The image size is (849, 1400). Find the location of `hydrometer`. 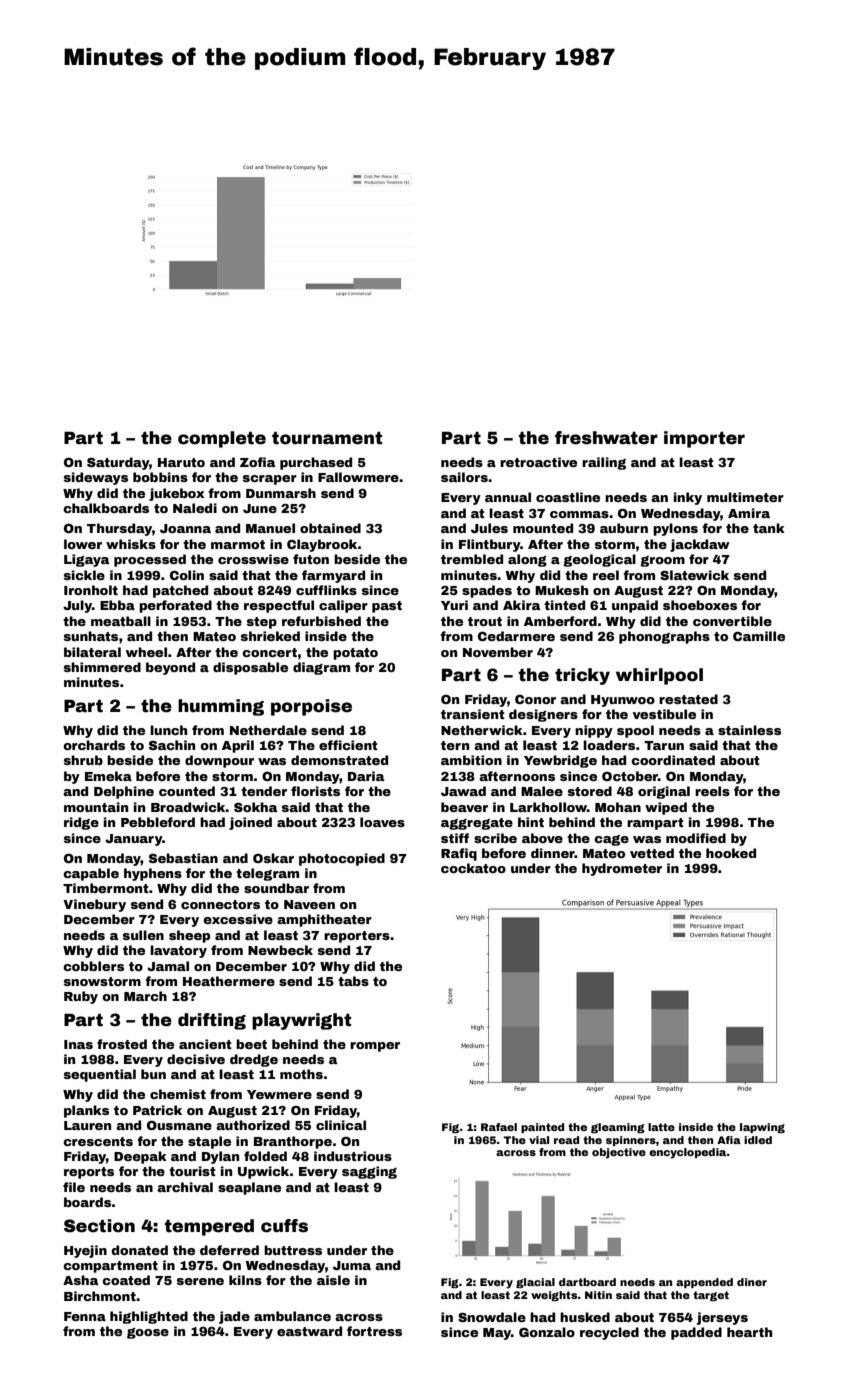

hydrometer is located at coordinates (622, 869).
